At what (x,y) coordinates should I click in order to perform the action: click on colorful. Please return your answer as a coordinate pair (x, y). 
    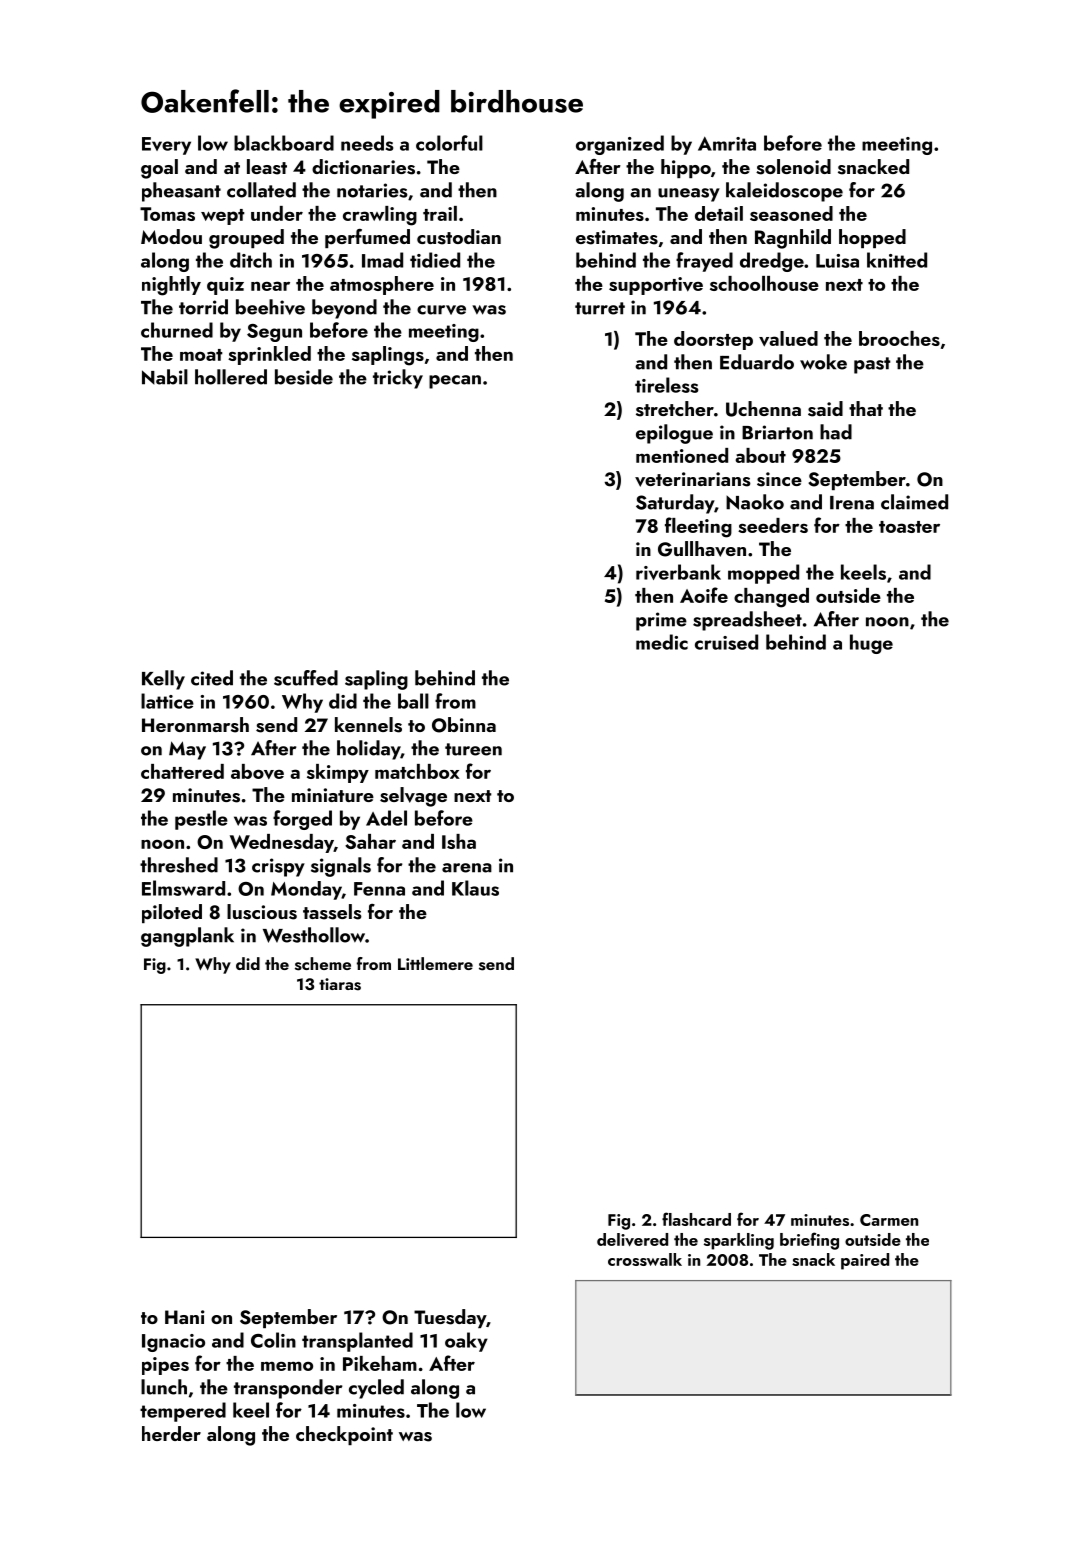
    Looking at the image, I should click on (449, 143).
